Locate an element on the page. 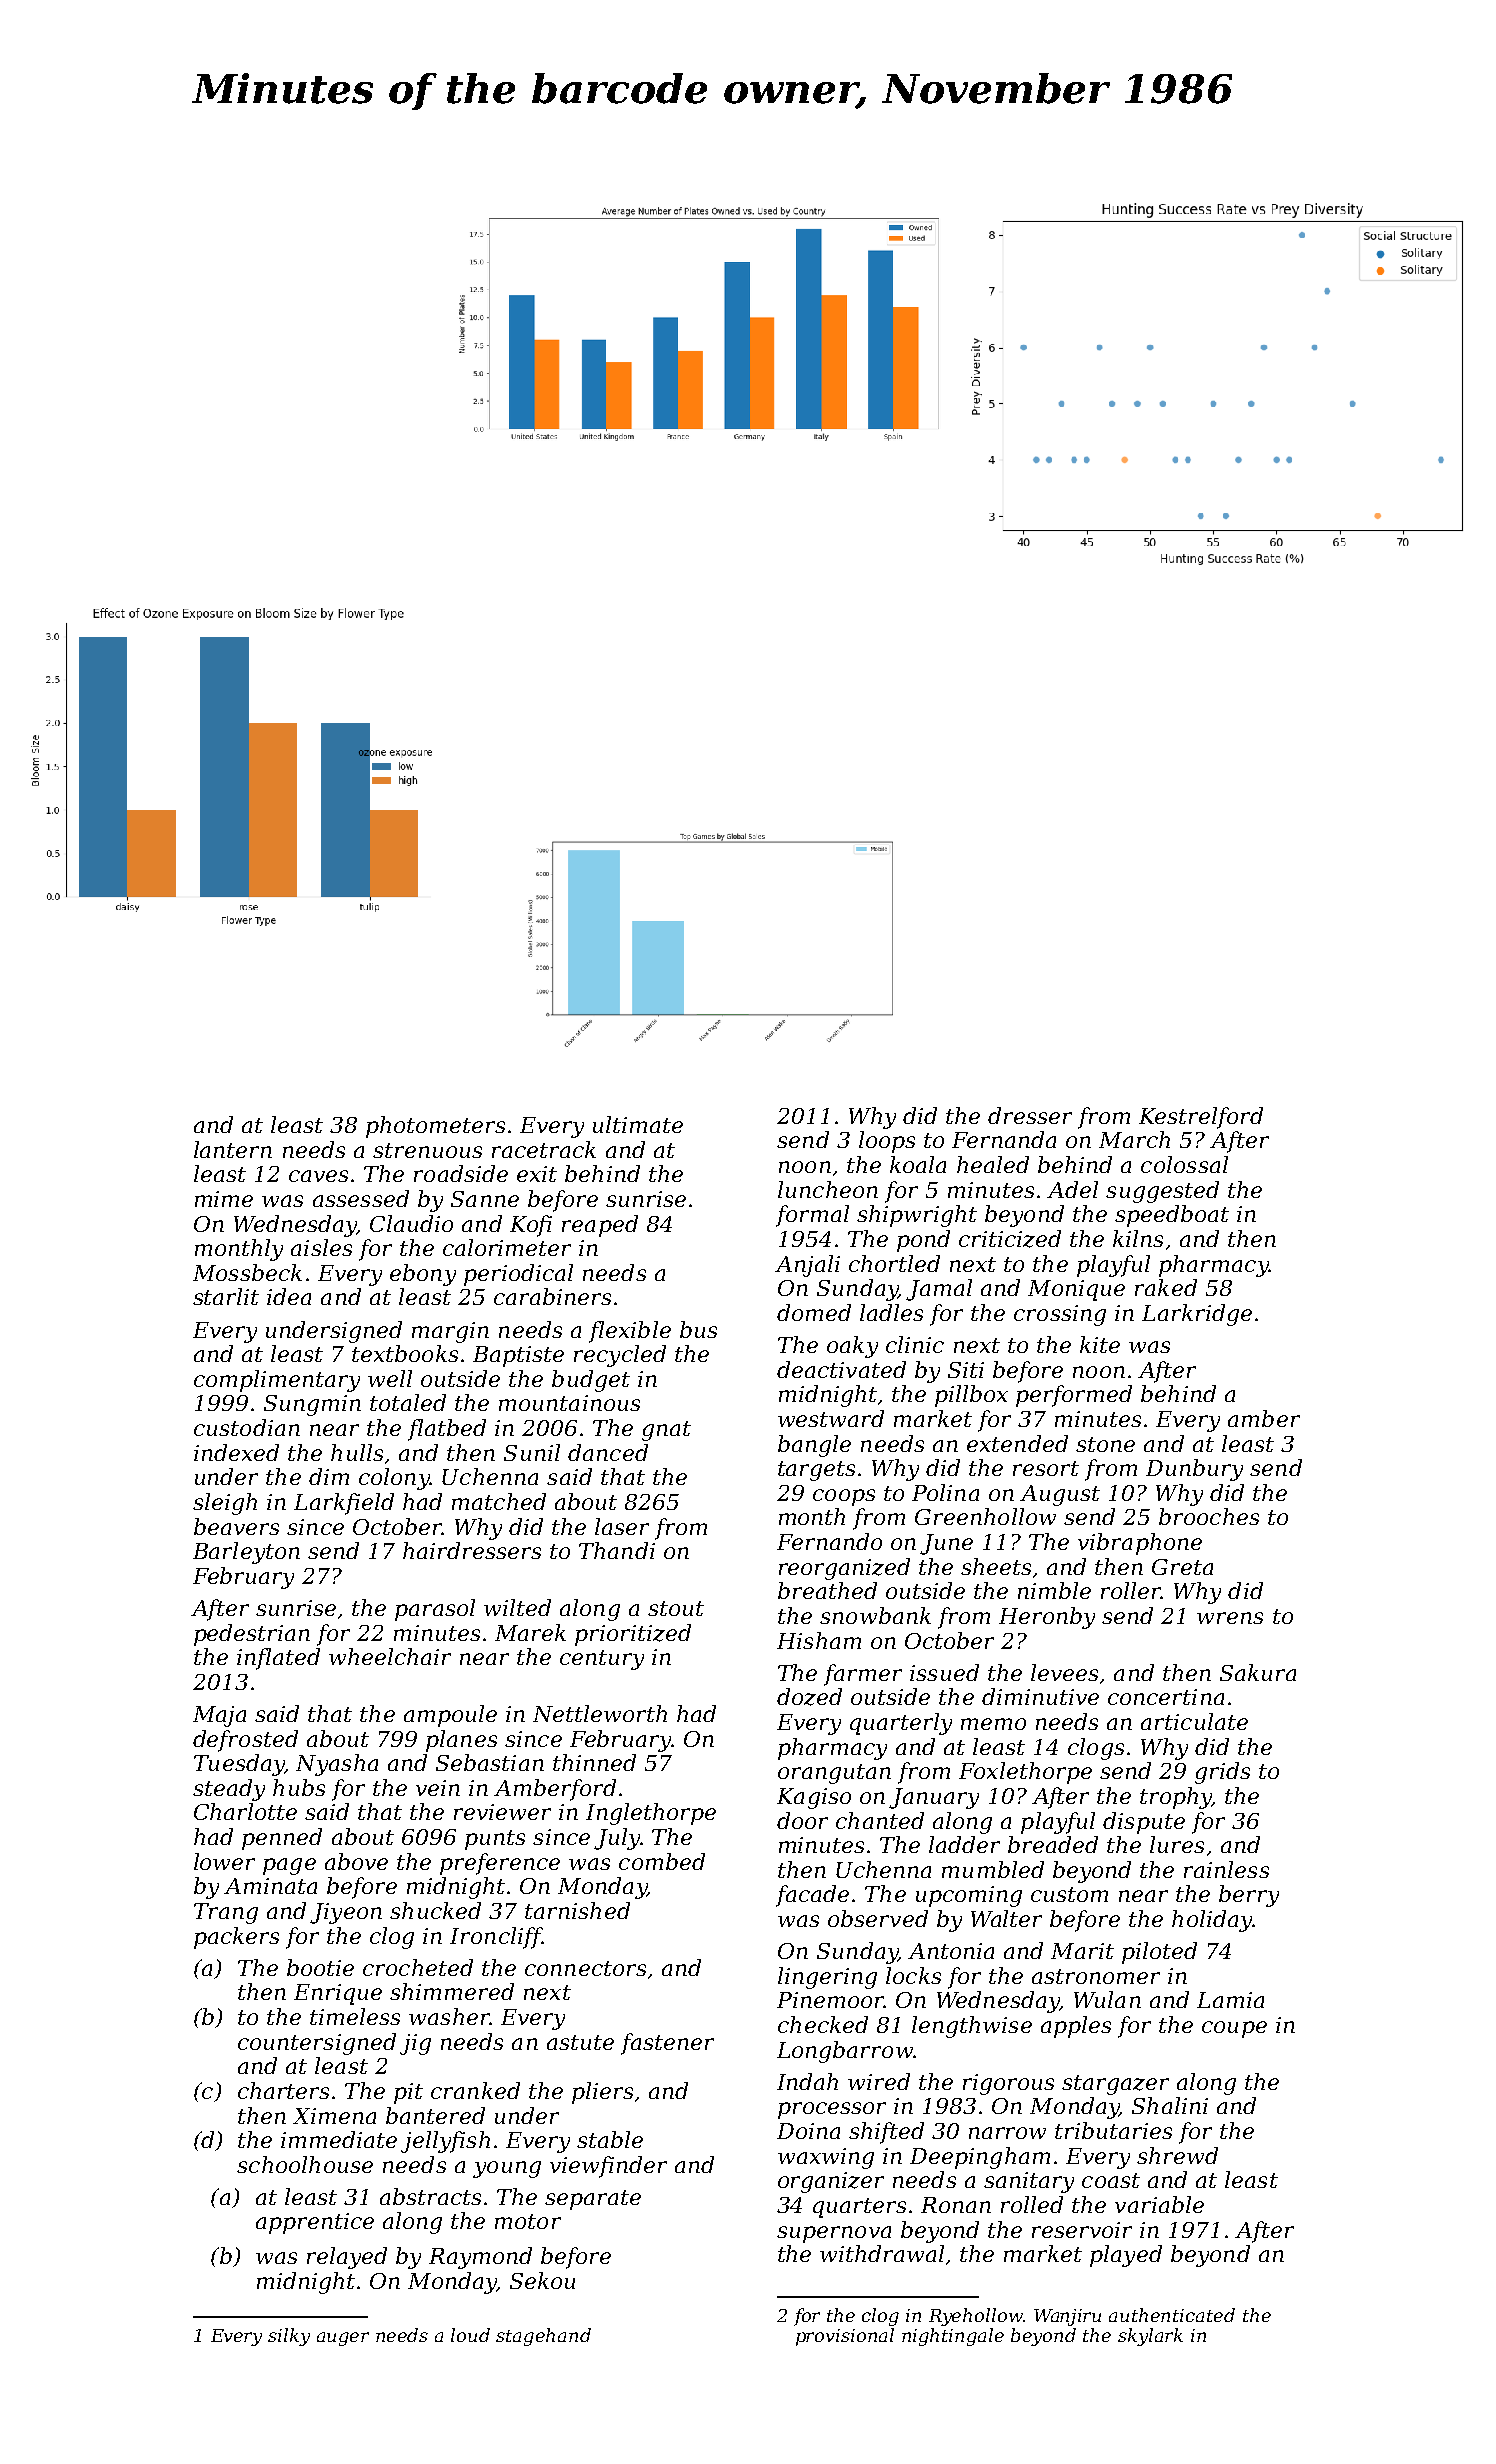  provisional is located at coordinates (845, 2337).
